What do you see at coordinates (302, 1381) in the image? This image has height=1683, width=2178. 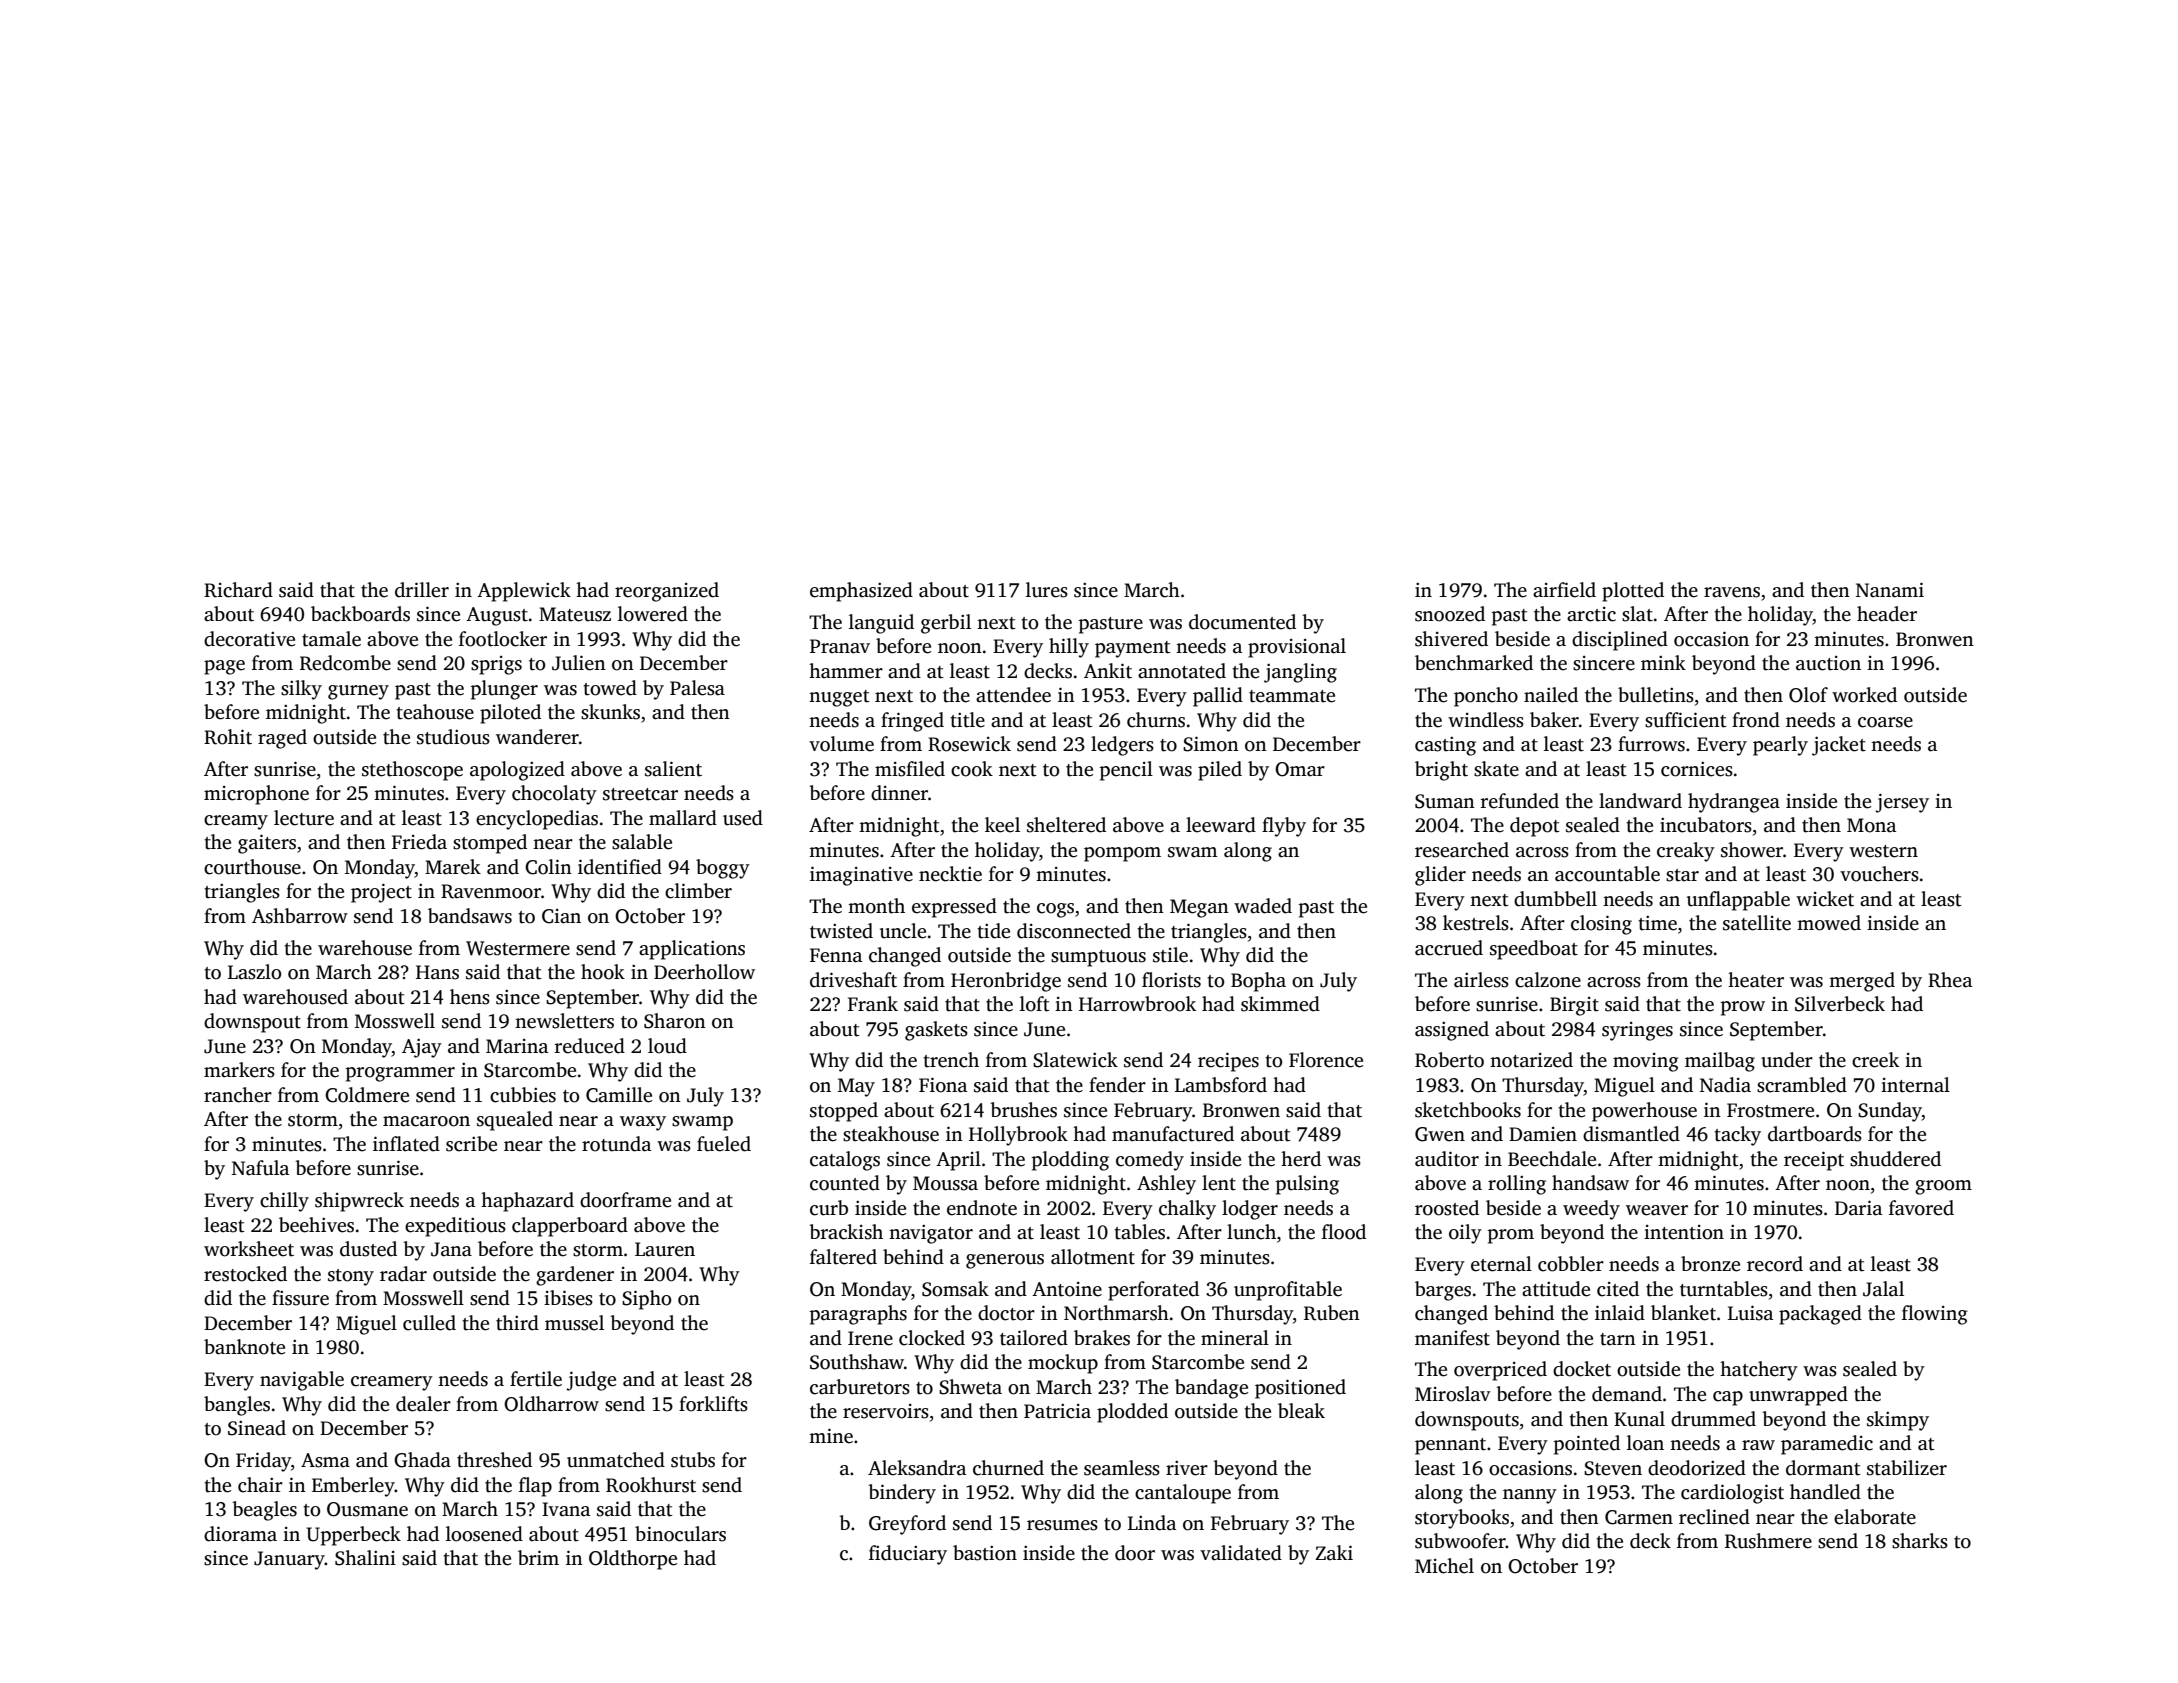 I see `navigable` at bounding box center [302, 1381].
